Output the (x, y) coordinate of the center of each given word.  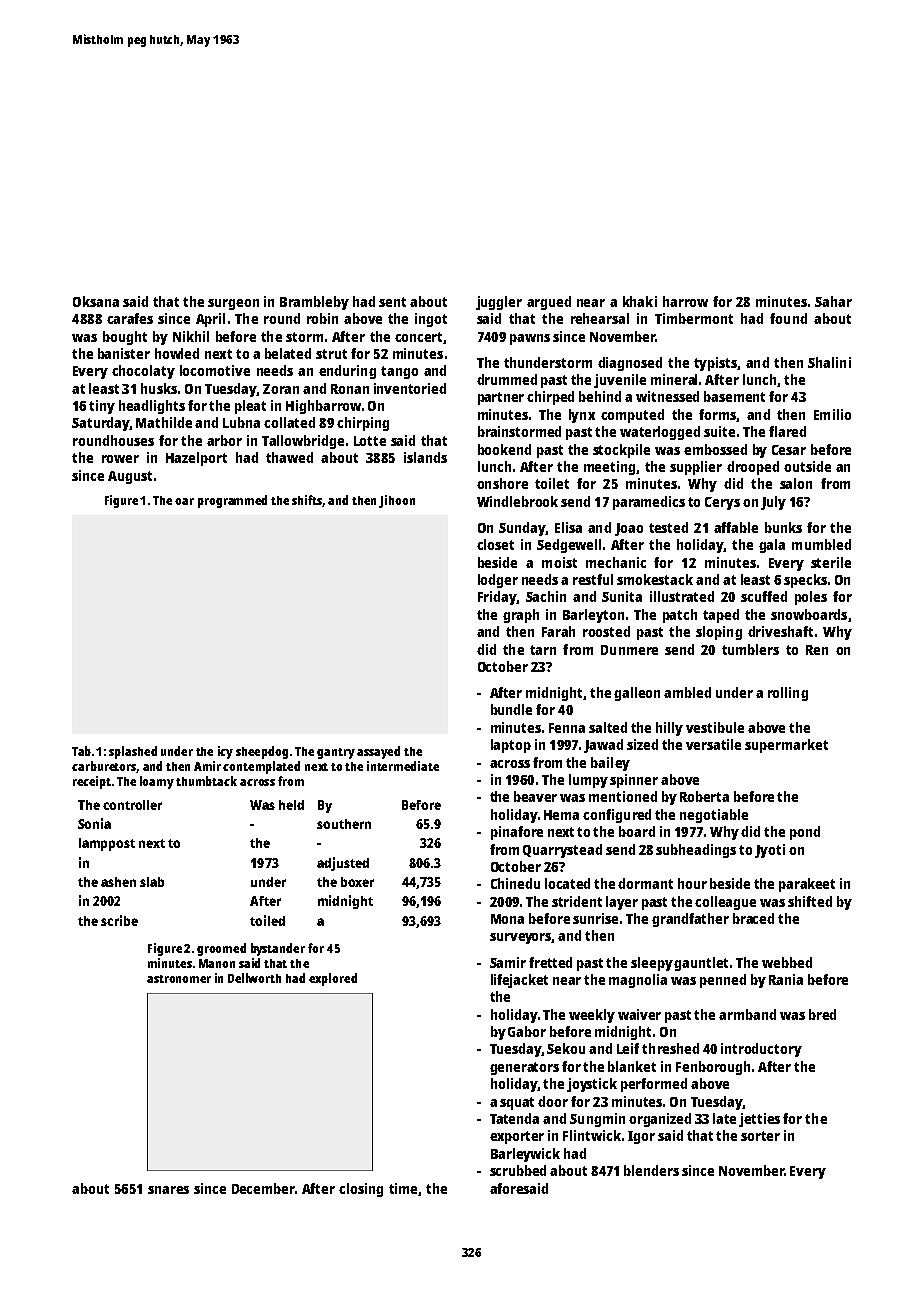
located (567, 883)
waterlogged (660, 433)
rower (120, 459)
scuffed (764, 596)
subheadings (696, 851)
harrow (685, 301)
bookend (504, 449)
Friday (497, 598)
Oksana (96, 301)
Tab (81, 751)
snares (168, 1190)
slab (152, 882)
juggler (499, 303)
